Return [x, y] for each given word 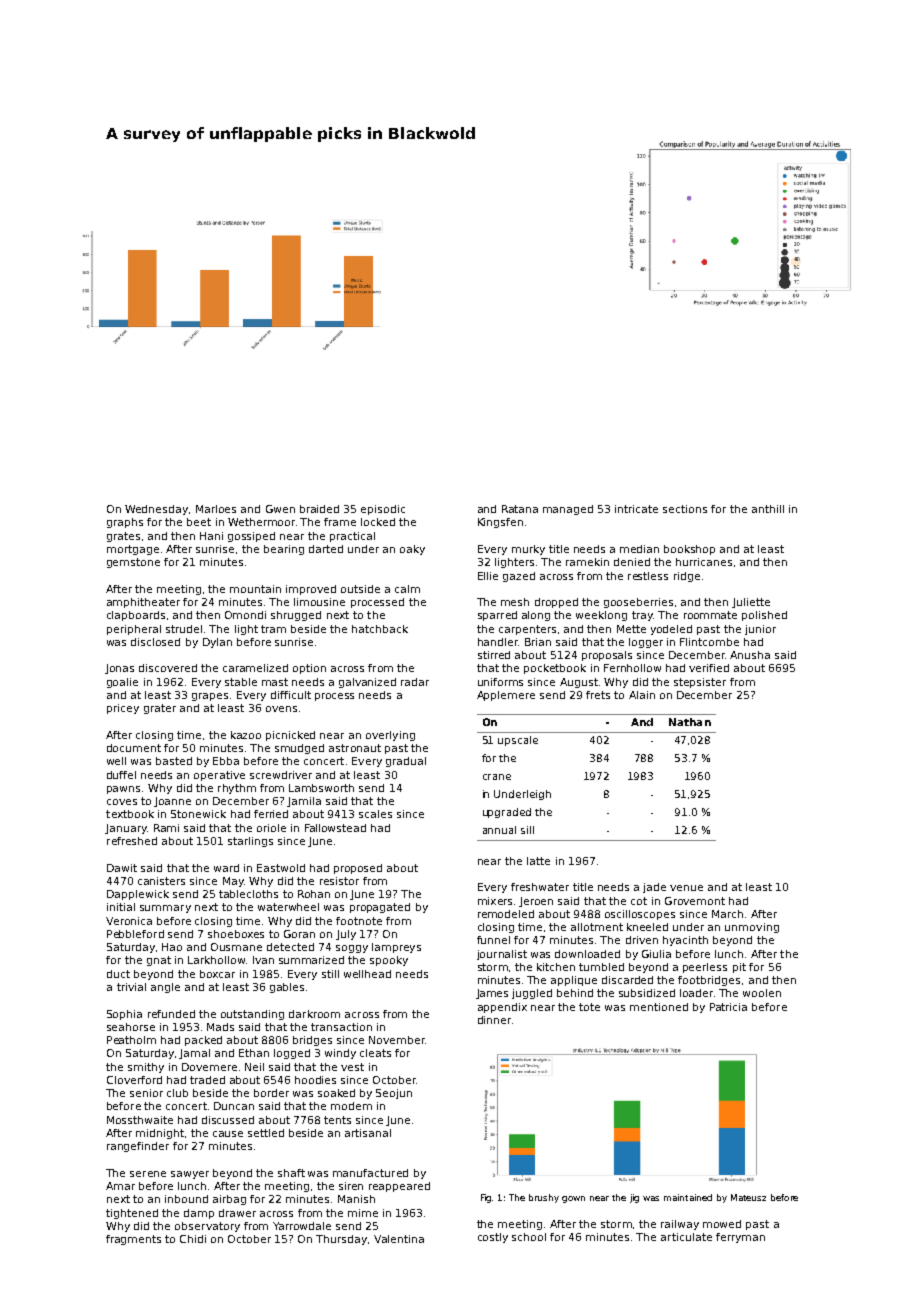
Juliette [751, 603]
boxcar [217, 974]
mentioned [659, 1007]
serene [148, 1174]
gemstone [133, 563]
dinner [494, 1020]
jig [634, 1198]
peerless [705, 968]
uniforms [500, 682]
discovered [168, 668]
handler [498, 642]
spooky [389, 961]
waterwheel [288, 907]
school [529, 1237]
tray [642, 616]
